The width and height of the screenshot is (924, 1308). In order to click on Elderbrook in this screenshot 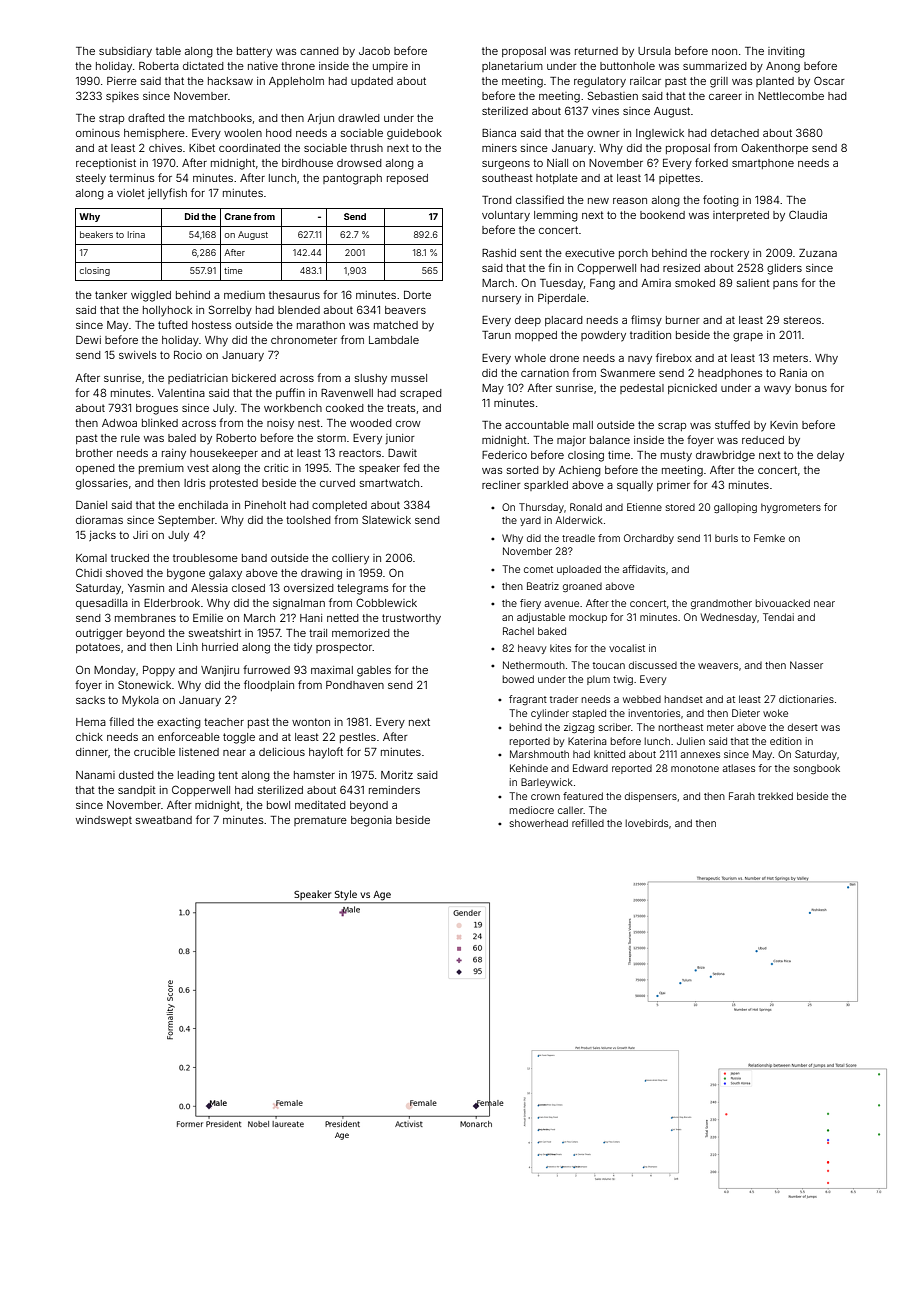, I will do `click(172, 603)`.
